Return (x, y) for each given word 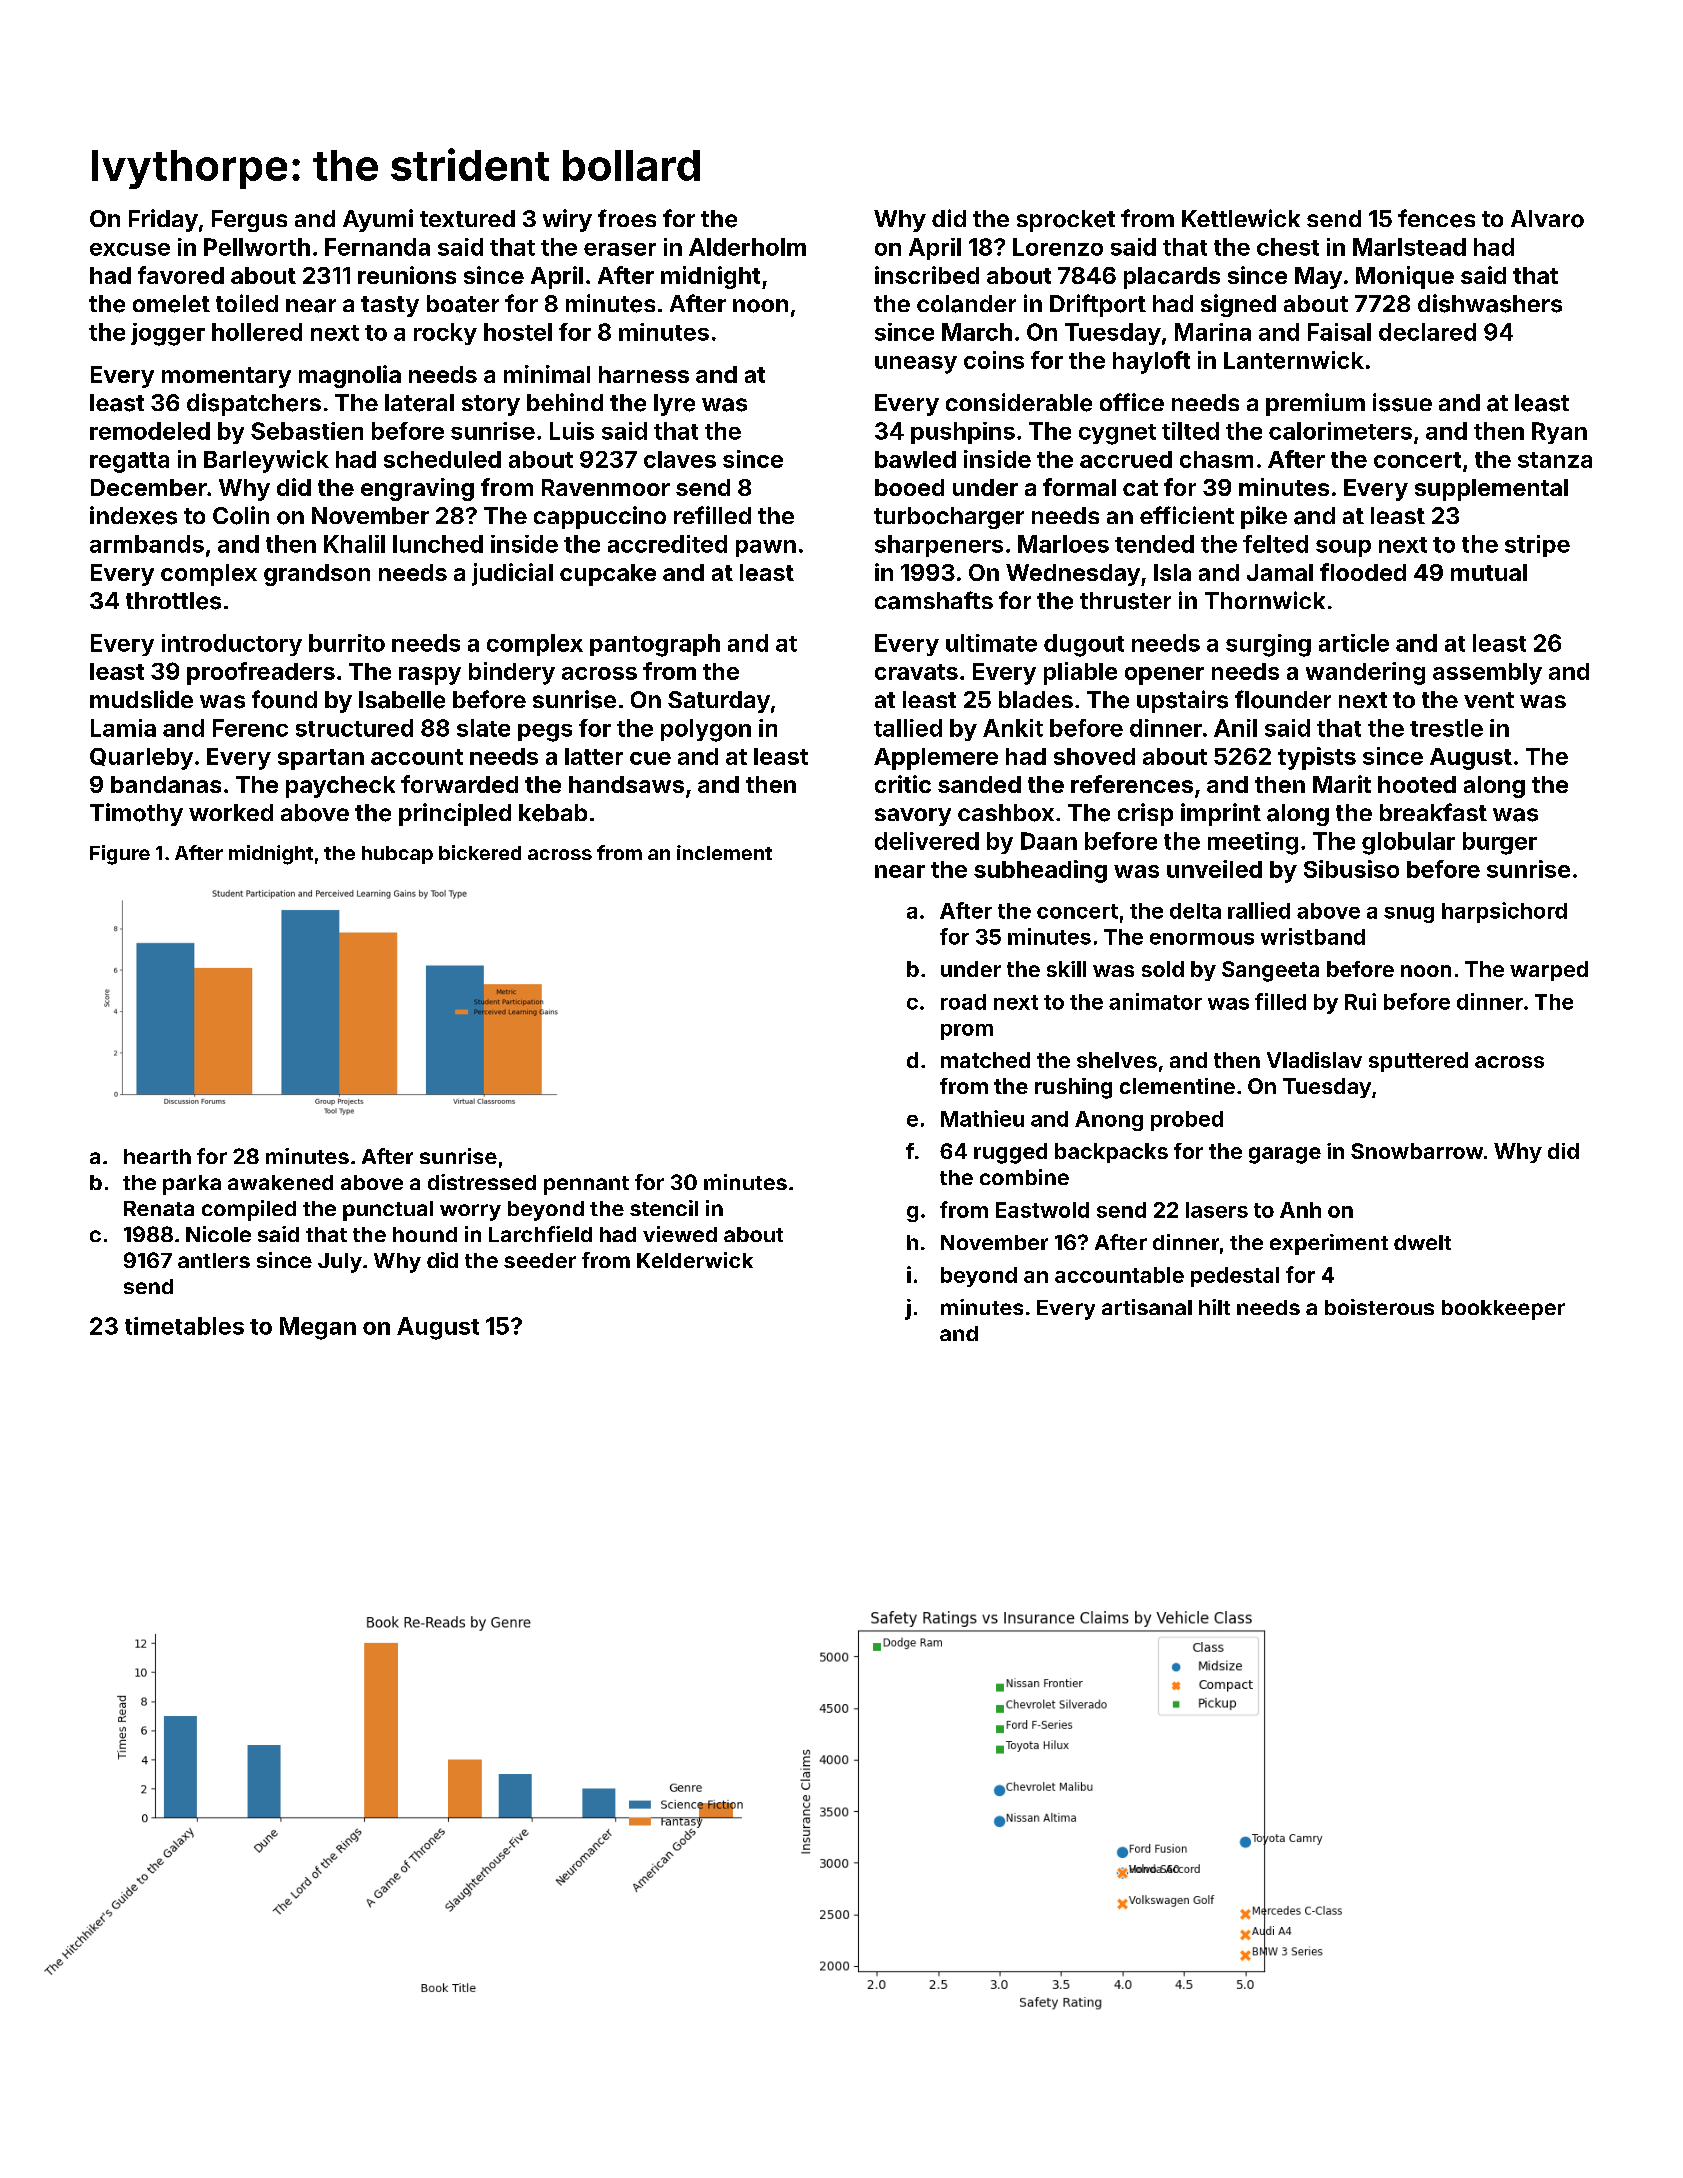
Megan (318, 1328)
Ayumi (378, 220)
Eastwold (1042, 1210)
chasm (1216, 459)
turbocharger (949, 518)
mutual (1489, 572)
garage (1285, 1155)
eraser (620, 249)
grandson (317, 575)
